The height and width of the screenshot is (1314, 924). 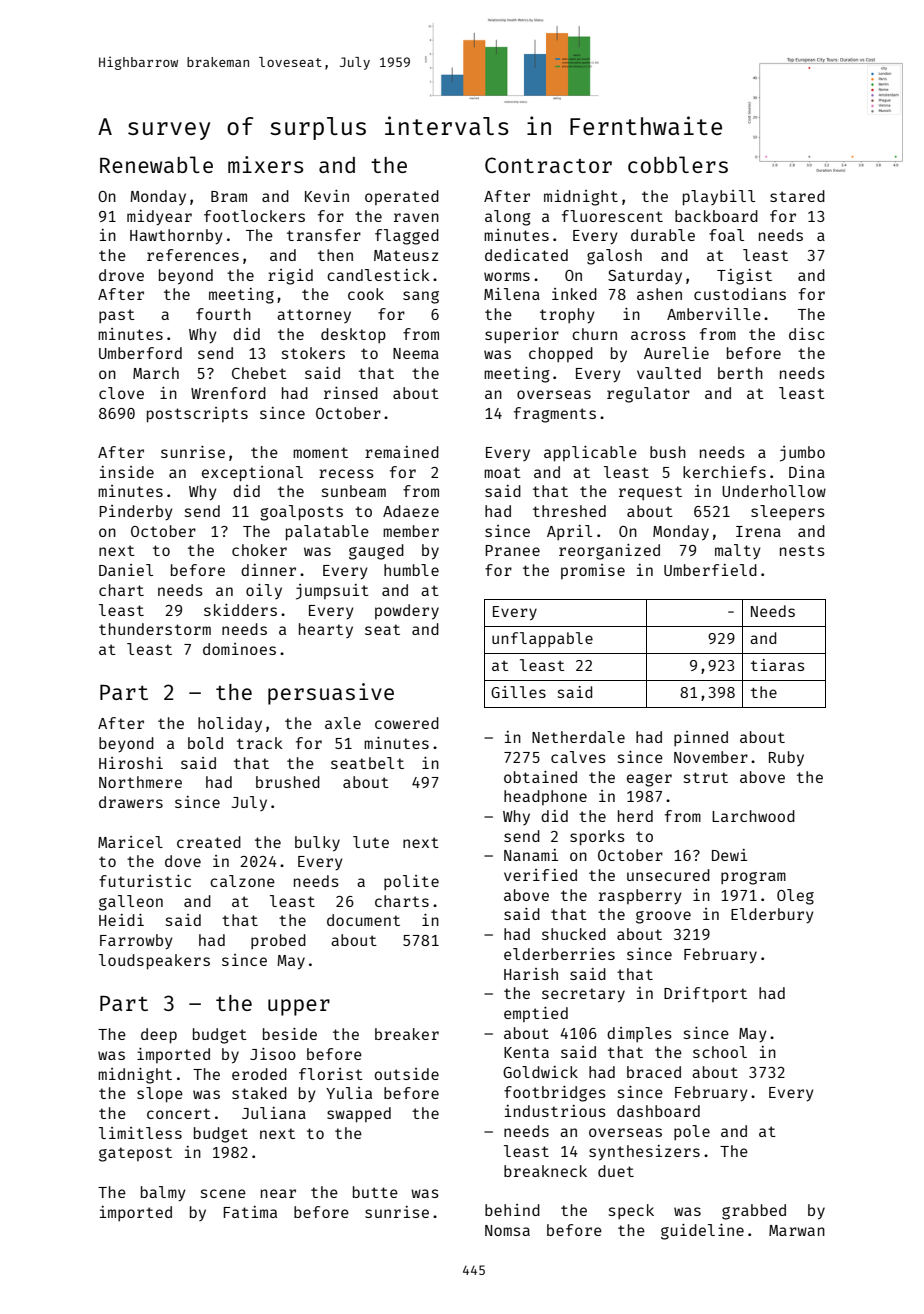 What do you see at coordinates (548, 165) in the screenshot?
I see `Contractor` at bounding box center [548, 165].
